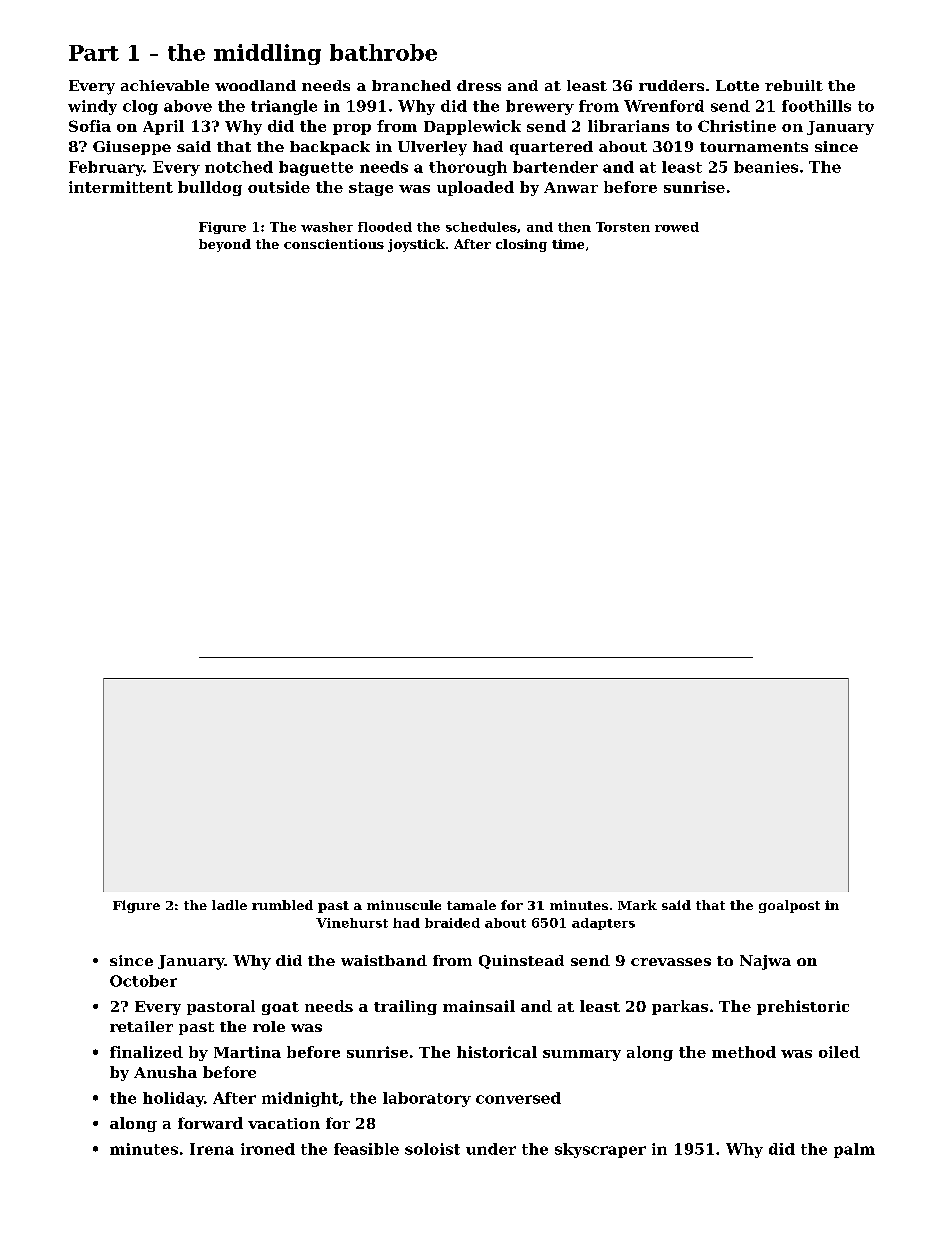 The height and width of the screenshot is (1233, 952). What do you see at coordinates (212, 1149) in the screenshot?
I see `Irena` at bounding box center [212, 1149].
